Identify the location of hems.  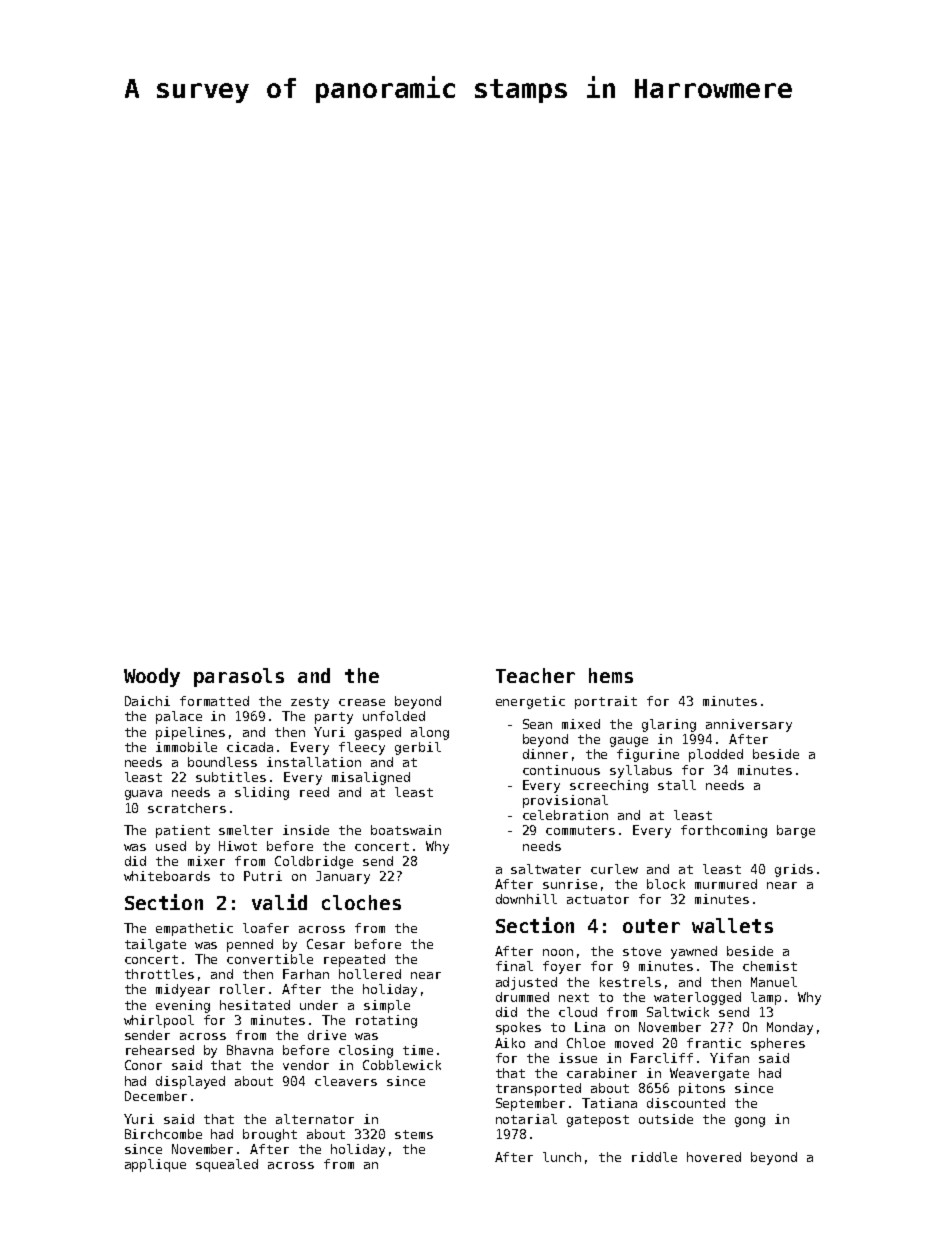
(611, 675).
